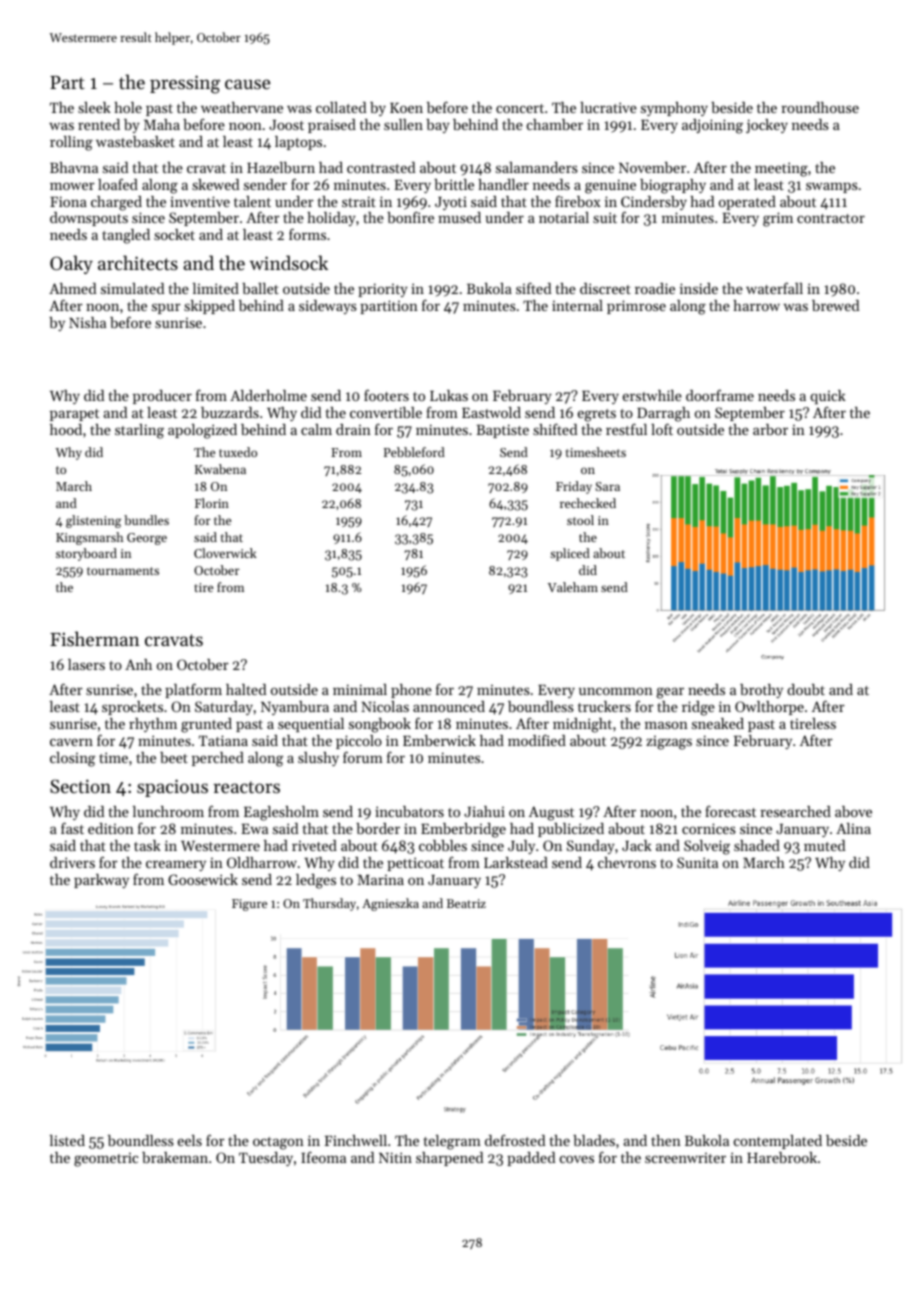  I want to click on symphony, so click(674, 109).
